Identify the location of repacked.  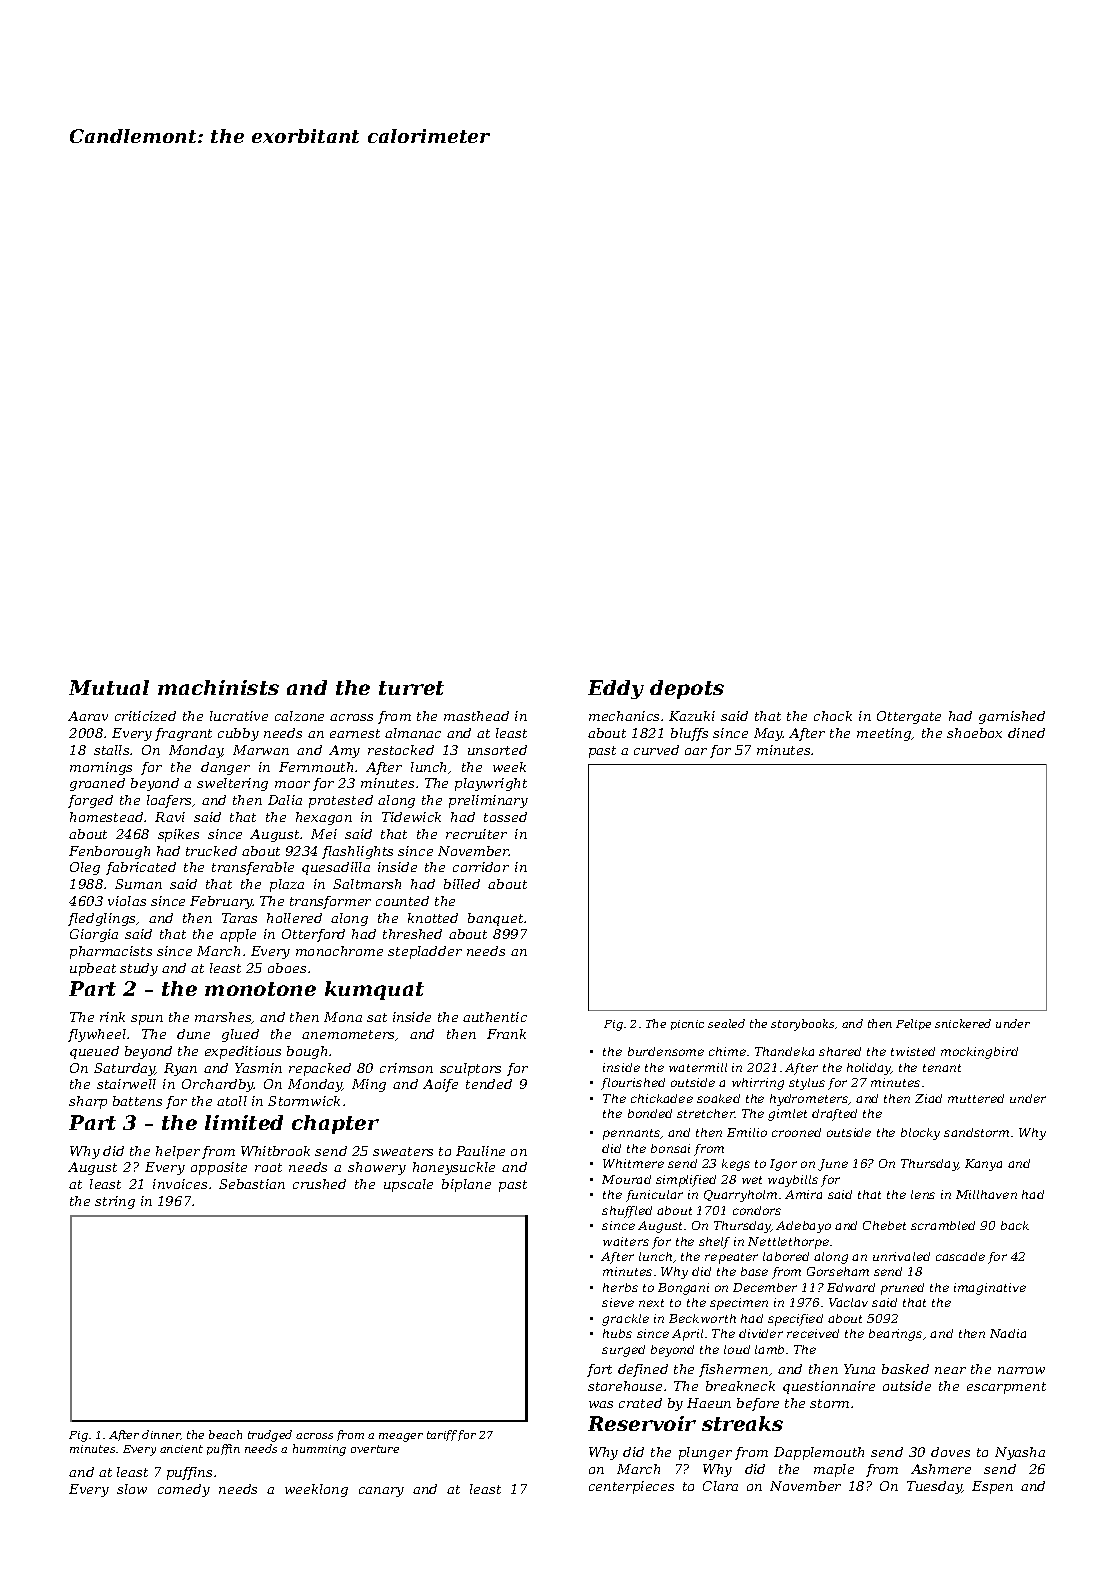
(320, 1069).
